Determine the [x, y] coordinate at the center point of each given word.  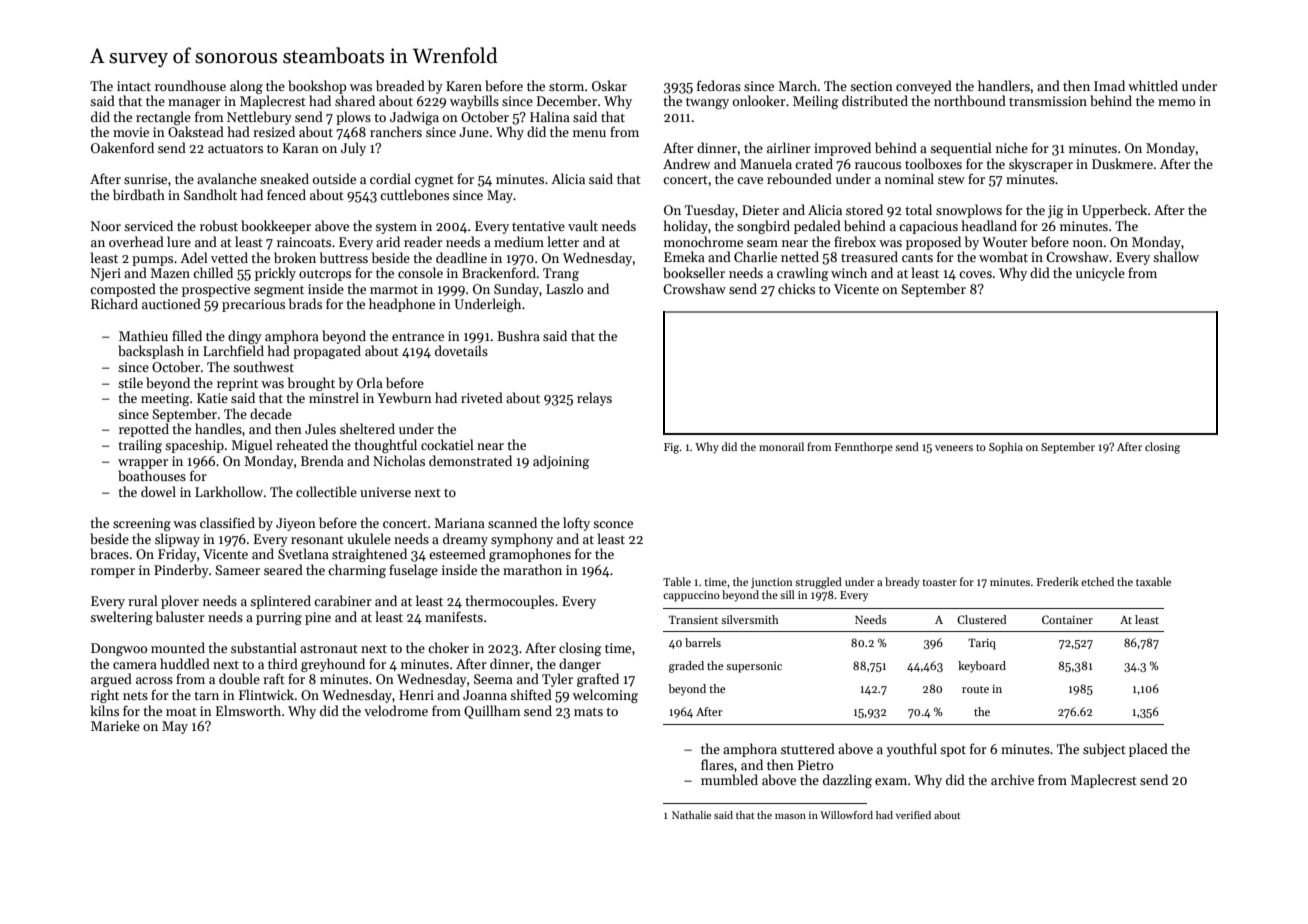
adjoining [561, 462]
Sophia [1006, 448]
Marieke [115, 725]
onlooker [759, 100]
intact [134, 86]
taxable [1153, 581]
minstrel [334, 397]
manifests [454, 616]
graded [686, 667]
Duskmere [1122, 163]
